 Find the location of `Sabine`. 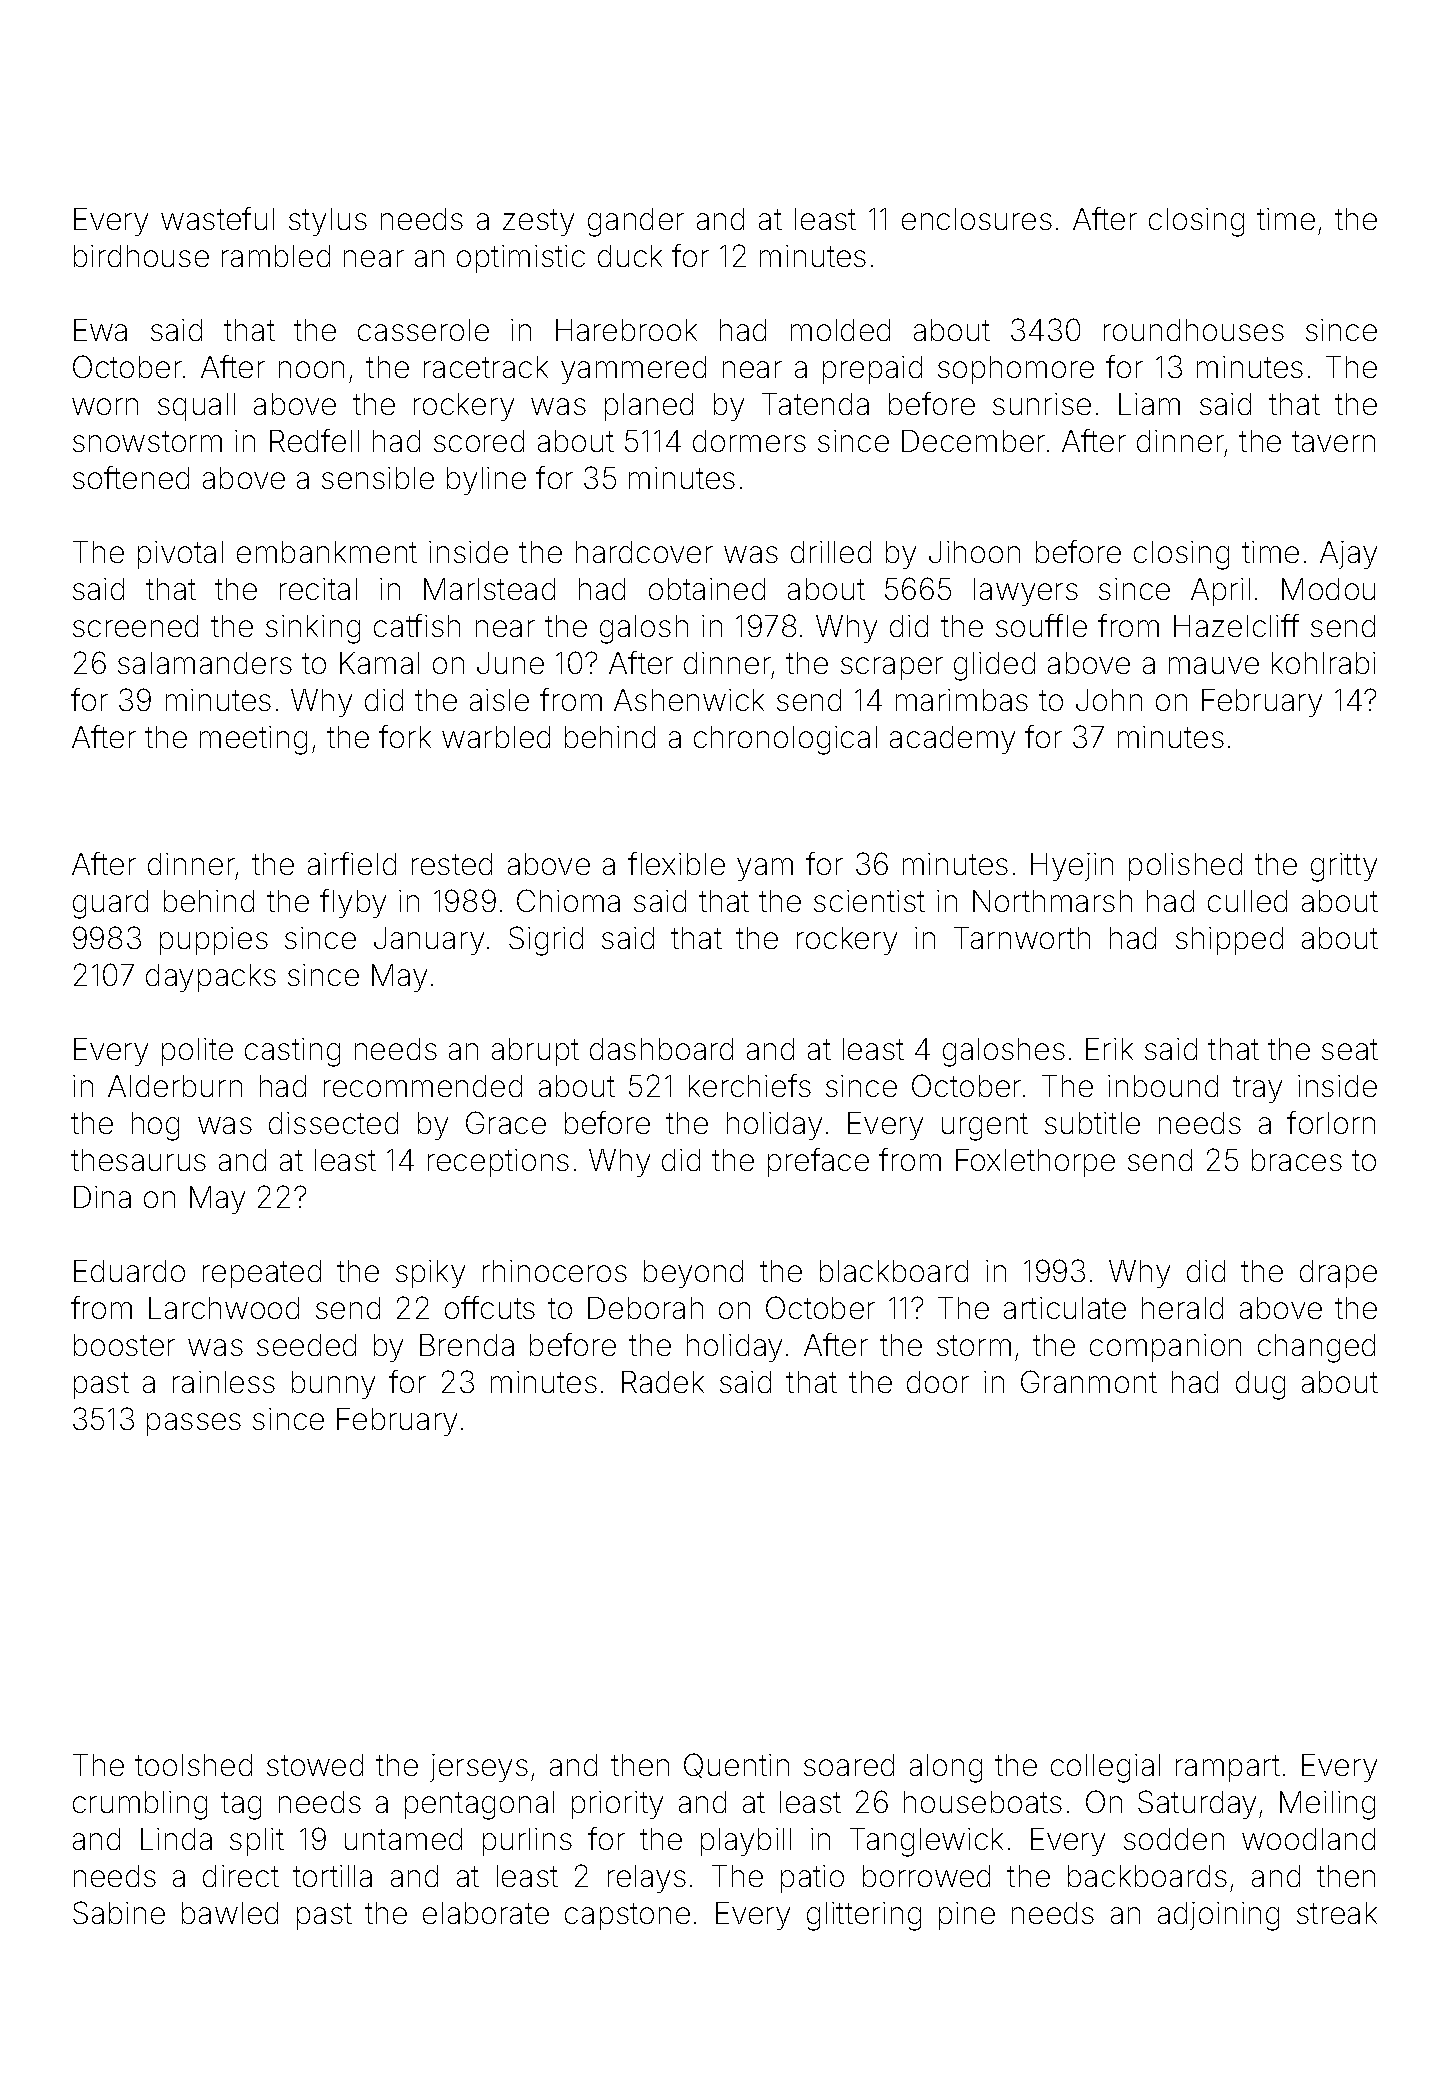

Sabine is located at coordinates (119, 1912).
